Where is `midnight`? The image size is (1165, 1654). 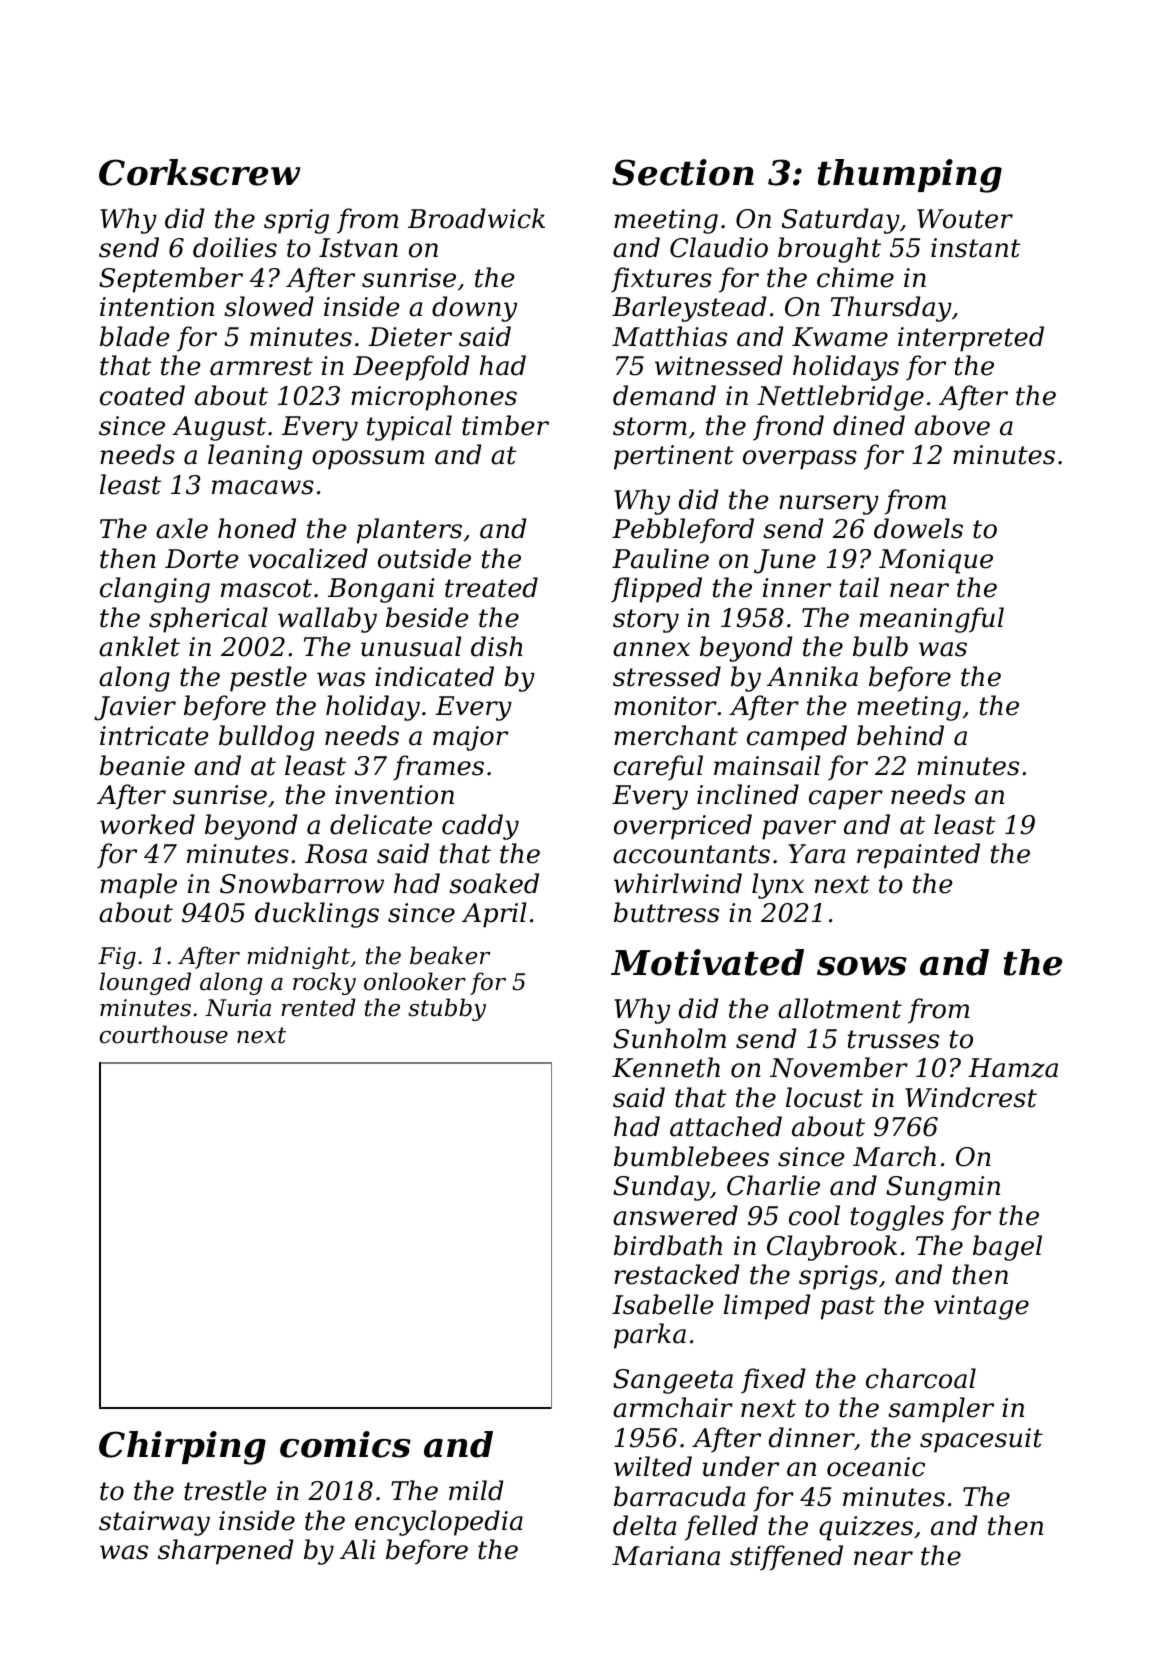
midnight is located at coordinates (298, 957).
